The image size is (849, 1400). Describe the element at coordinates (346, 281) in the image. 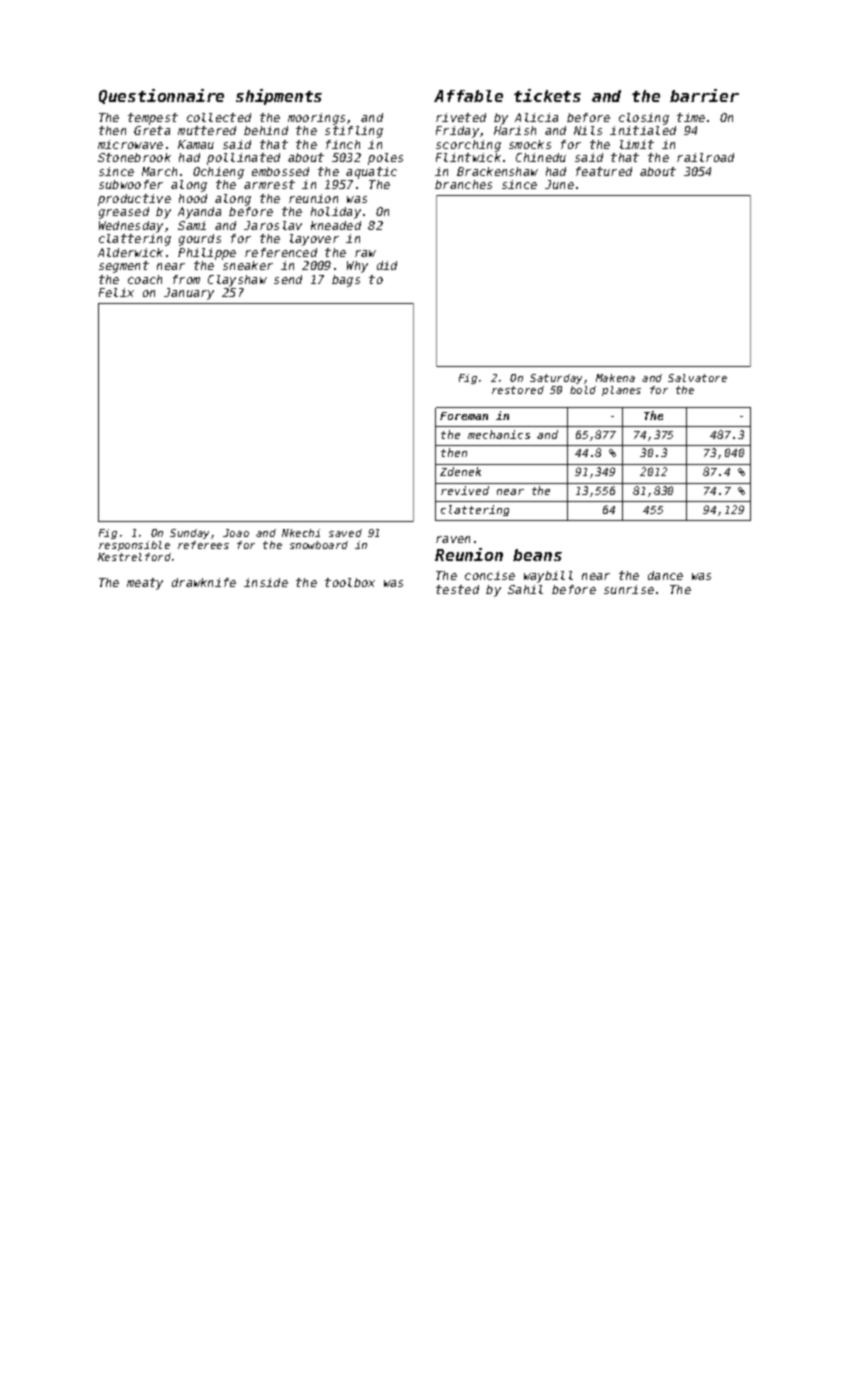

I see `bags` at that location.
